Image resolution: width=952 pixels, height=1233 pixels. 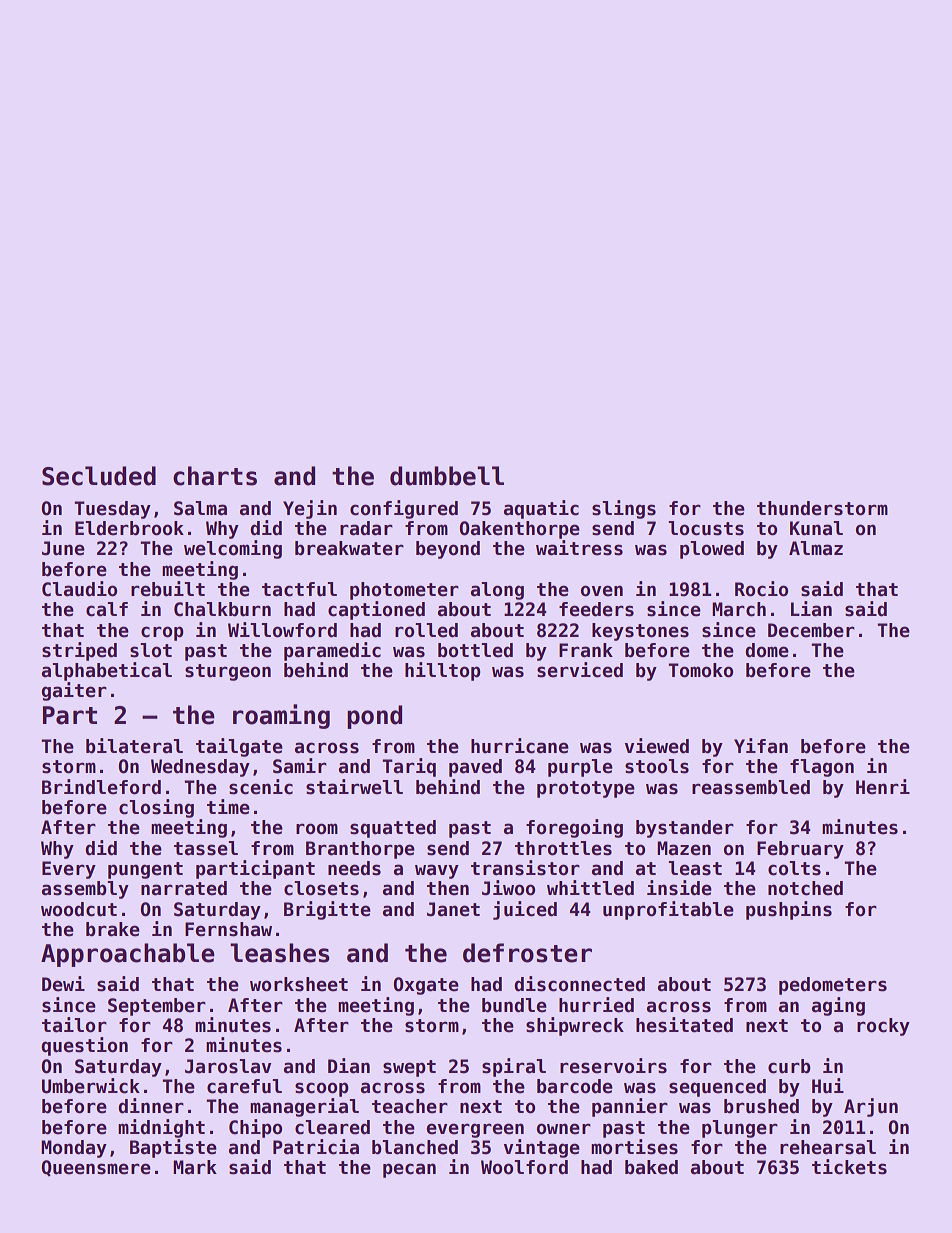 I want to click on transistor, so click(x=525, y=868).
